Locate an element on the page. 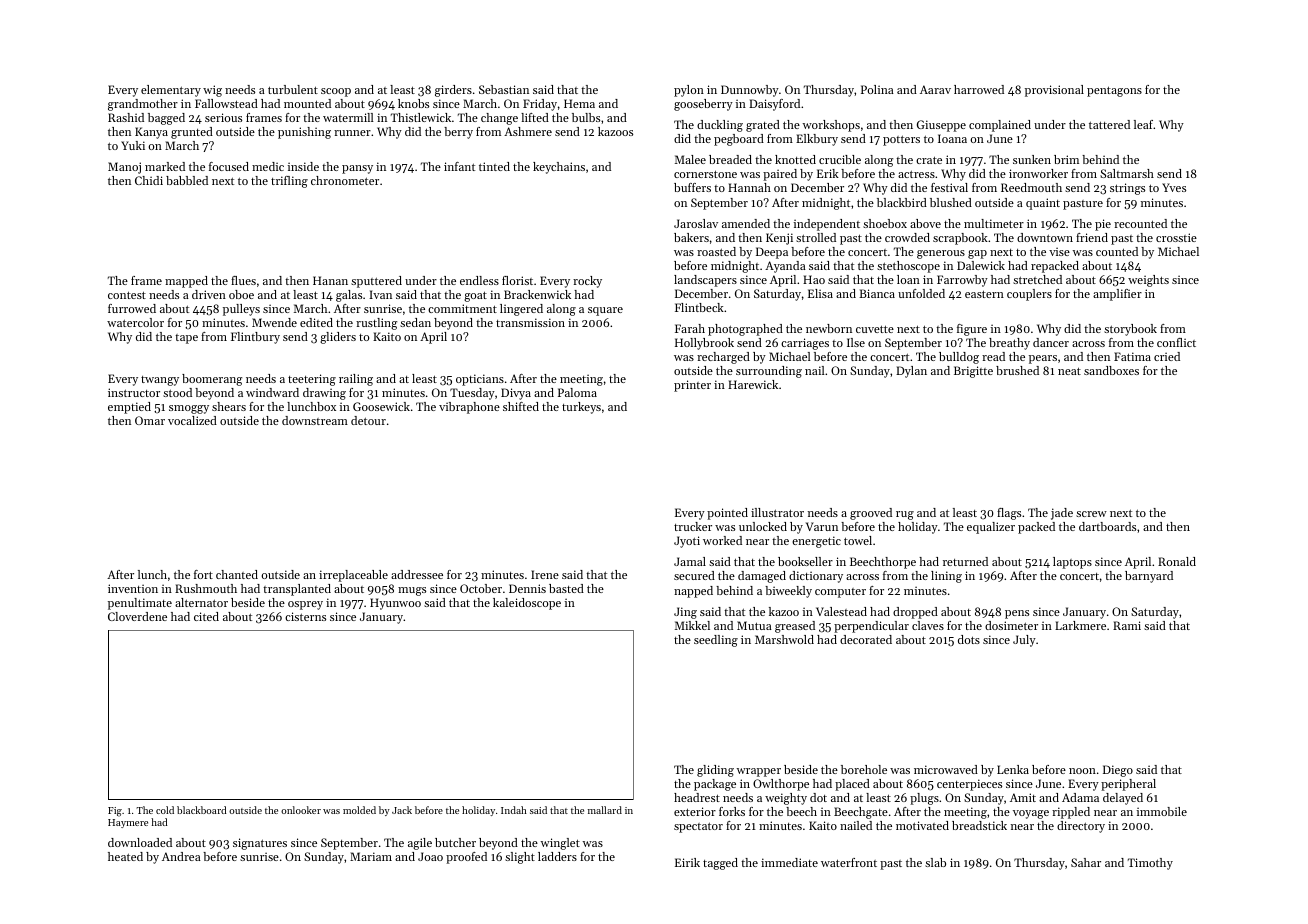  onlooker is located at coordinates (301, 810).
